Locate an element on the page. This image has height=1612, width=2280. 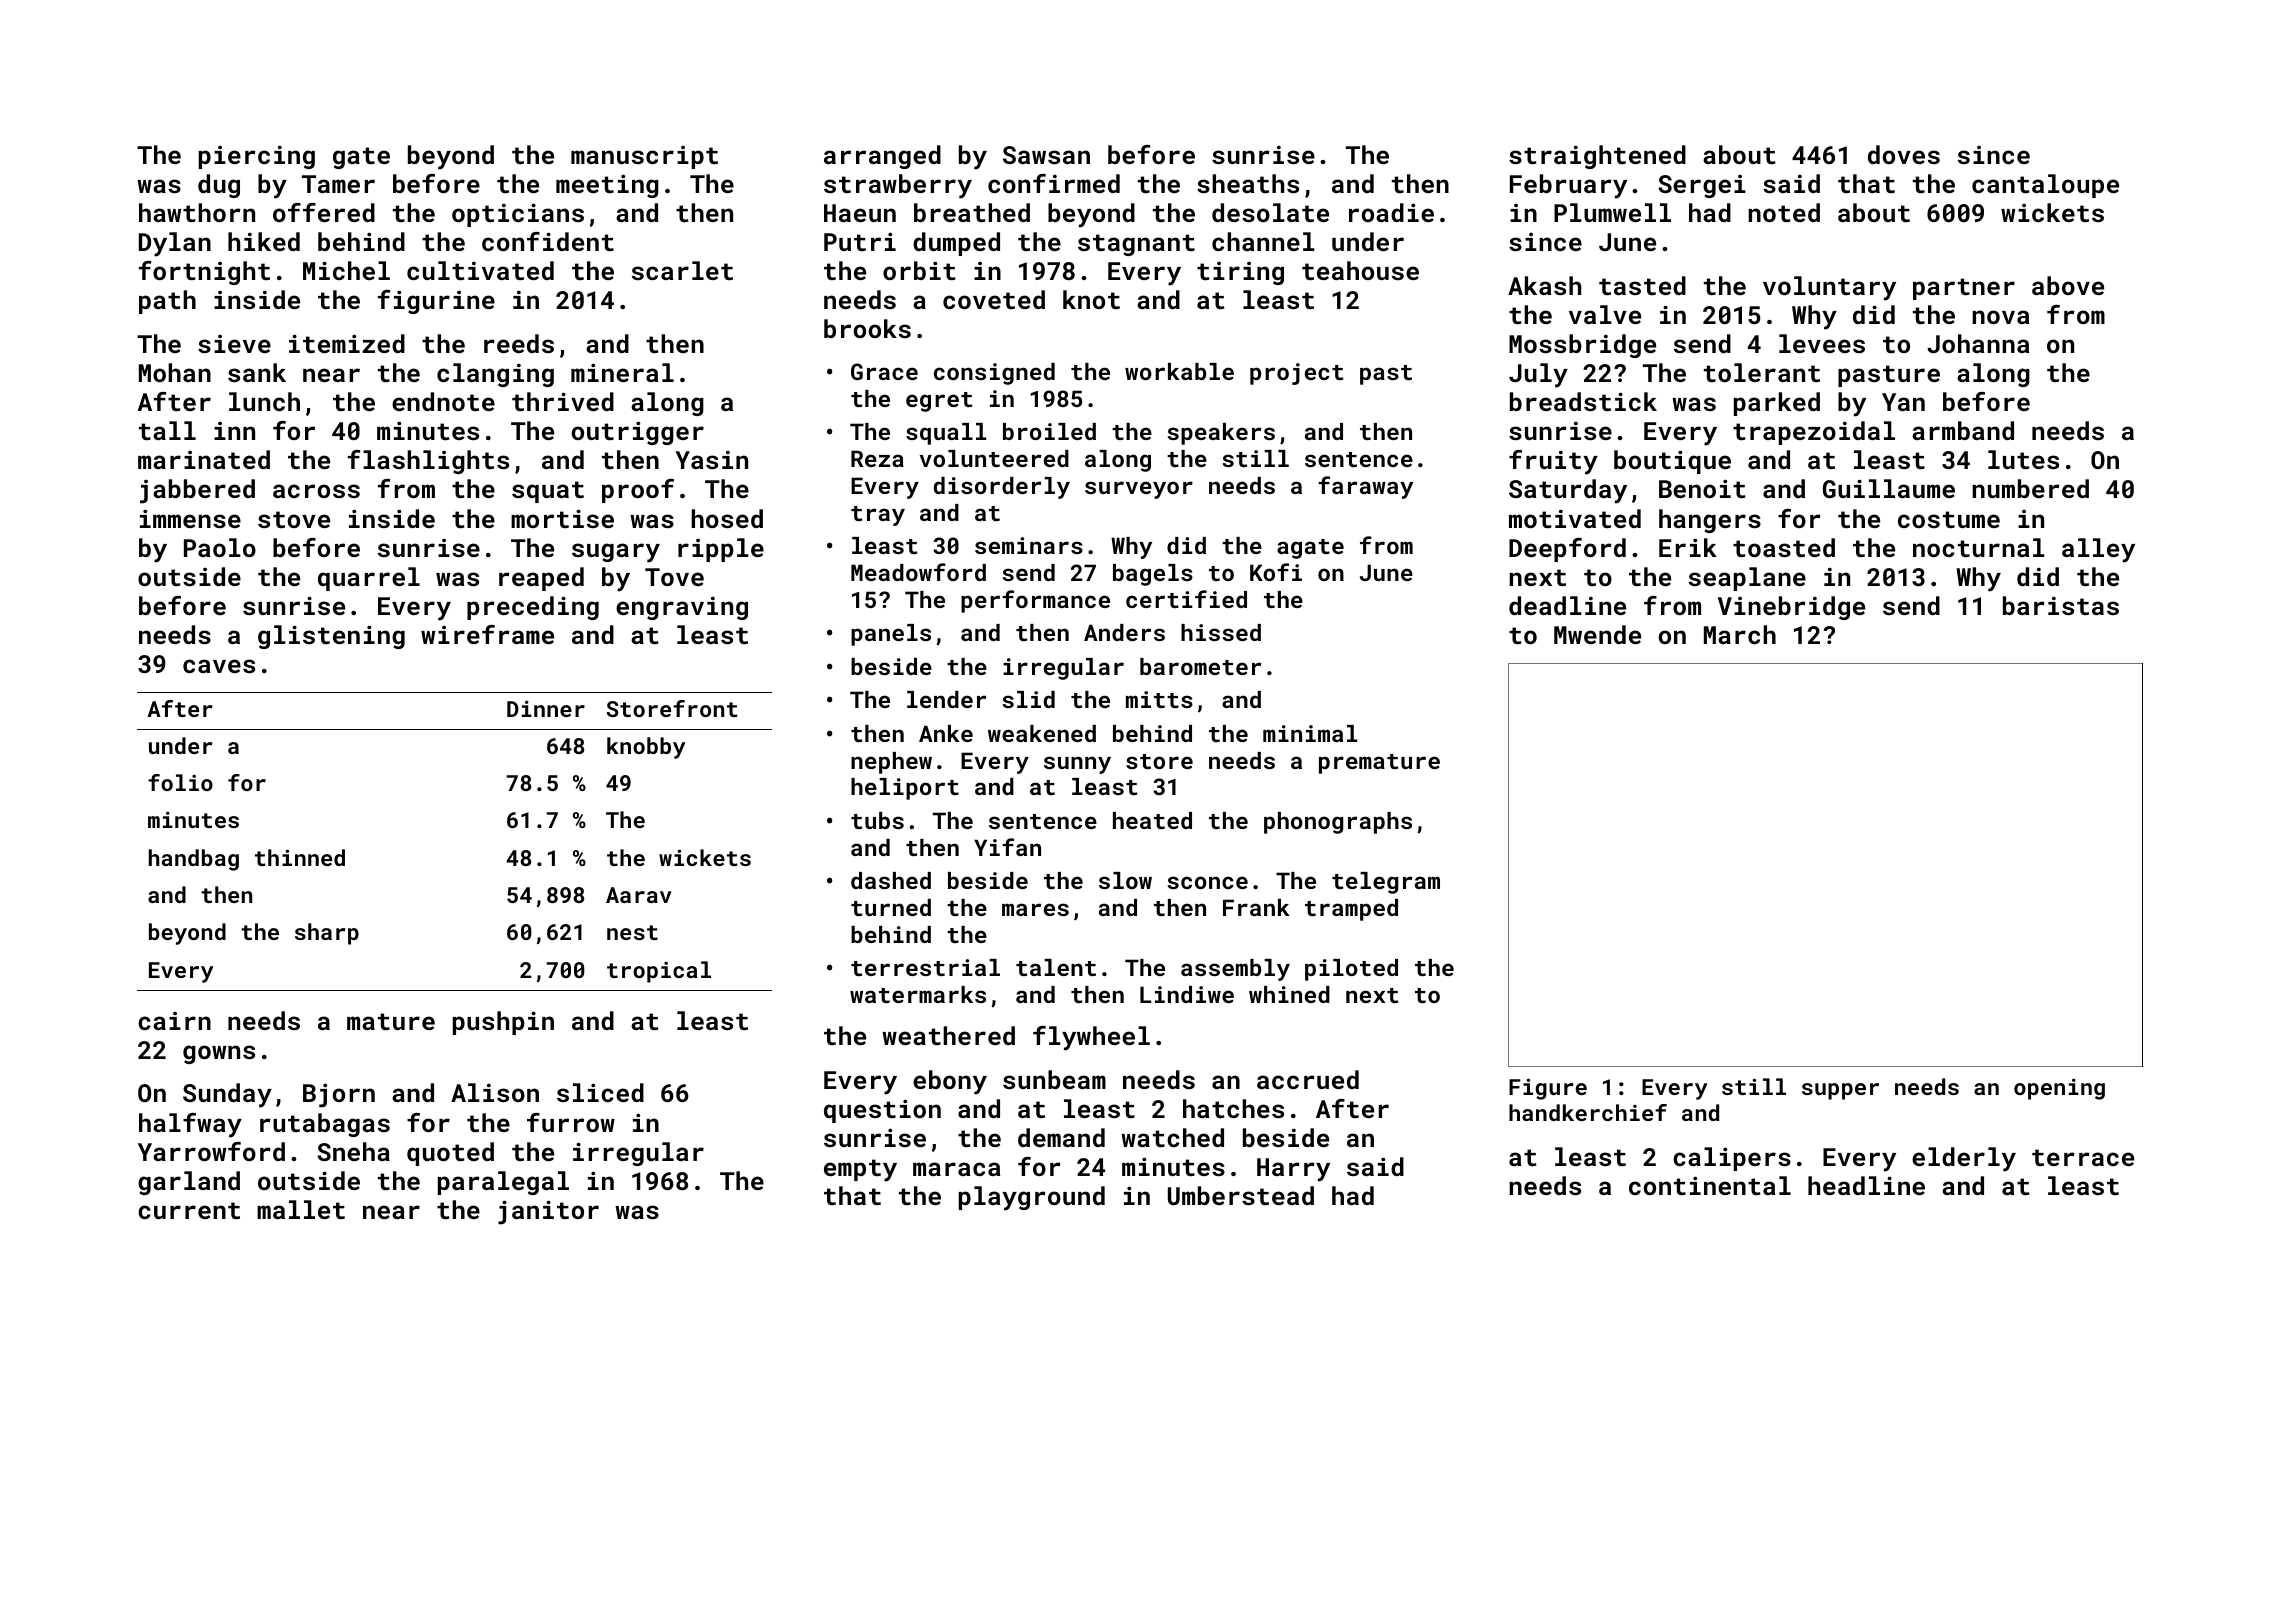
paralegal is located at coordinates (503, 1183).
